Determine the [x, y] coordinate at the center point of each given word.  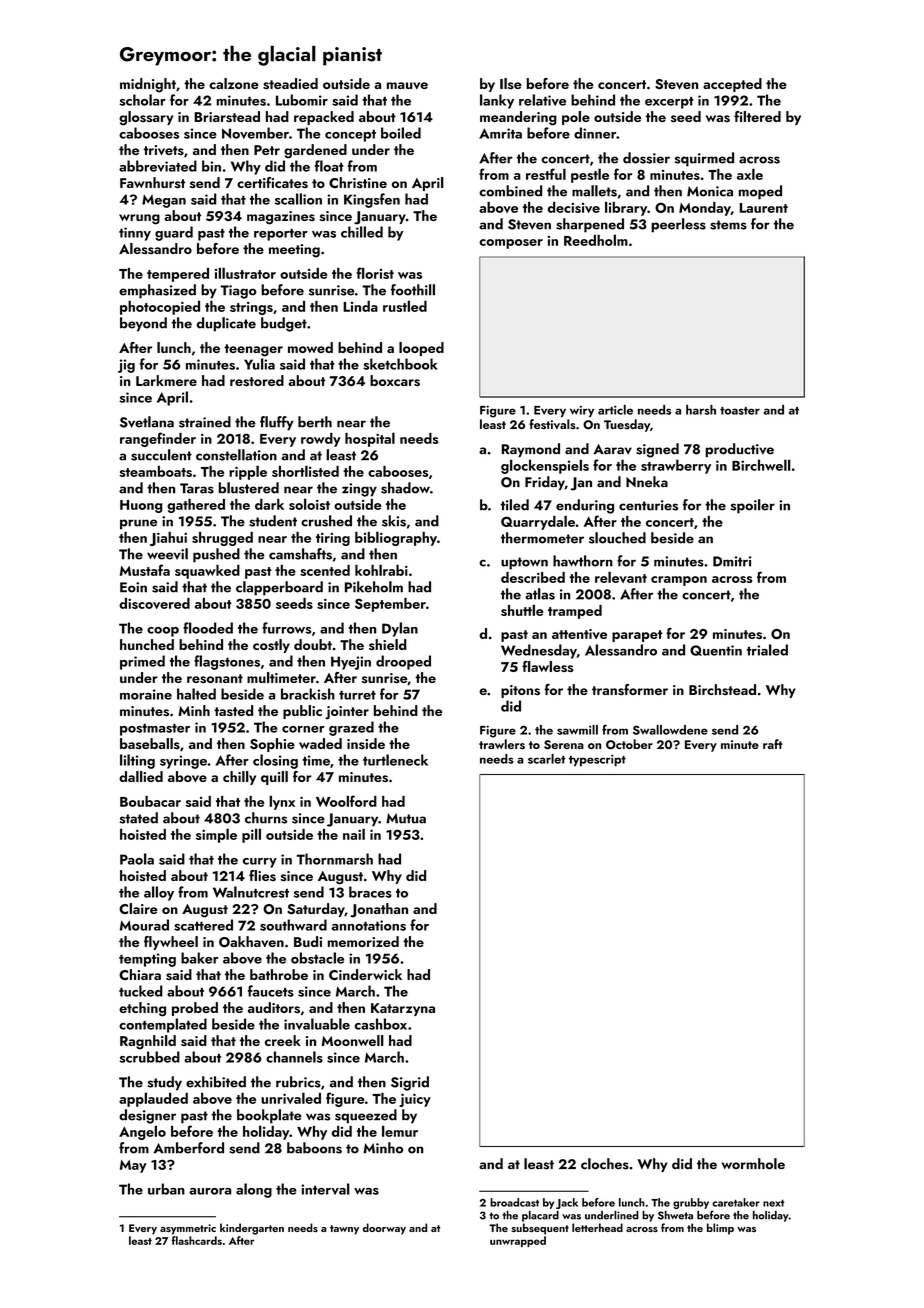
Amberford [188, 1148]
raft [773, 744]
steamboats [155, 471]
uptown [524, 563]
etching [142, 1009]
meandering [518, 118]
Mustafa [145, 570]
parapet [637, 636]
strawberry [676, 466]
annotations [369, 925]
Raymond [531, 450]
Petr [267, 150]
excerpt [669, 103]
